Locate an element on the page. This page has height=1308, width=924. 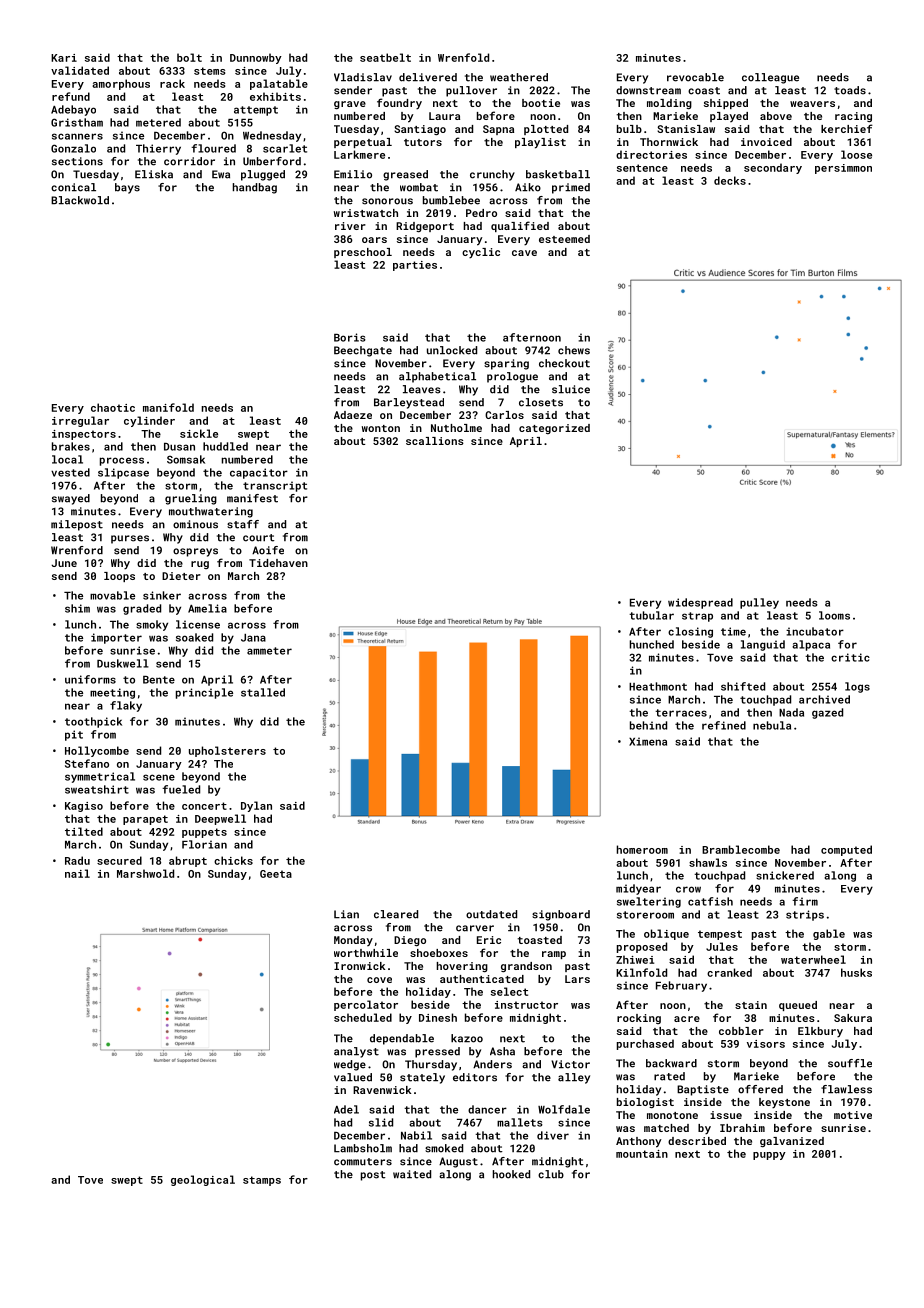
cyclic is located at coordinates (481, 253).
